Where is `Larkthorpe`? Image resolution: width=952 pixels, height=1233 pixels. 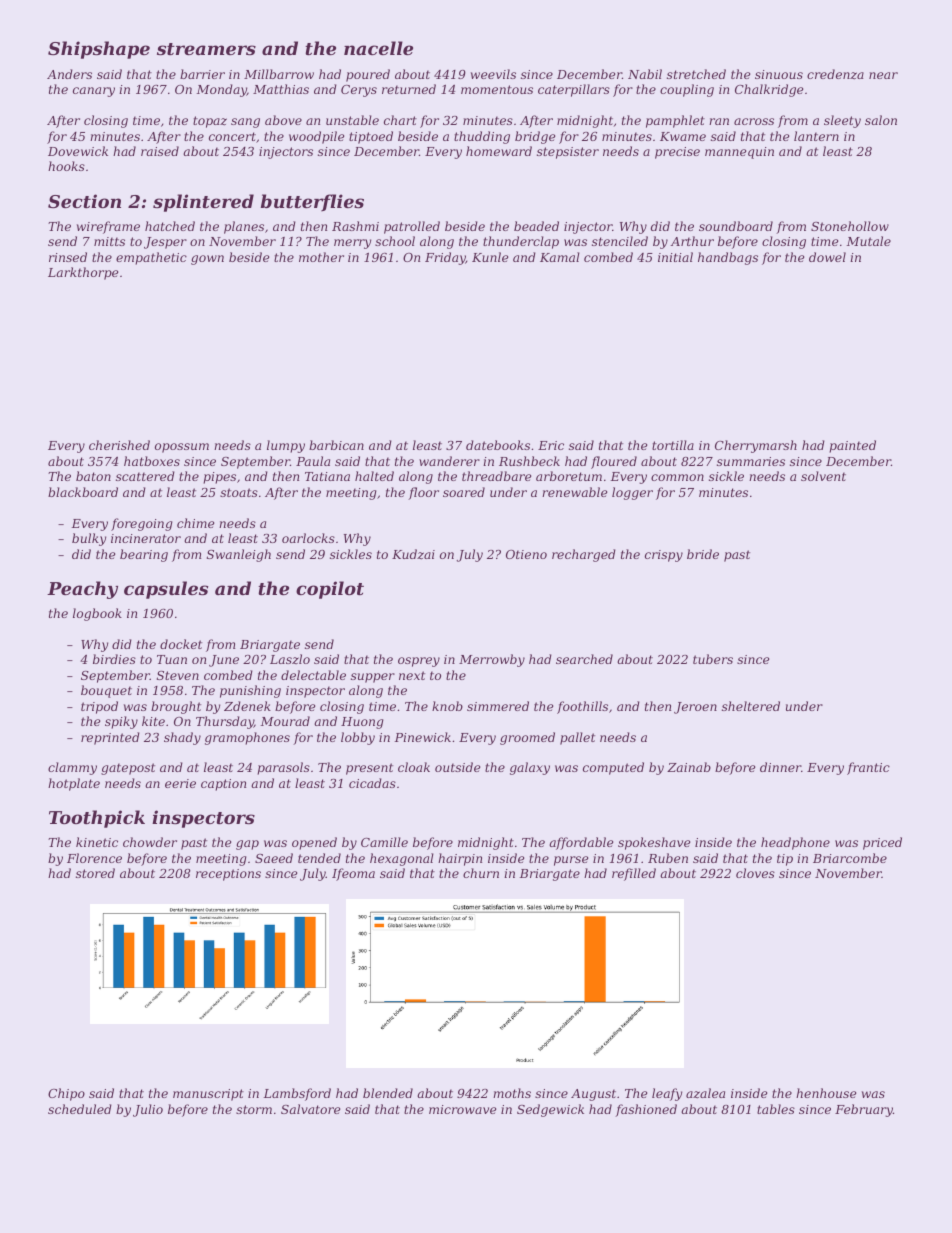
Larkthorpe is located at coordinates (83, 273).
